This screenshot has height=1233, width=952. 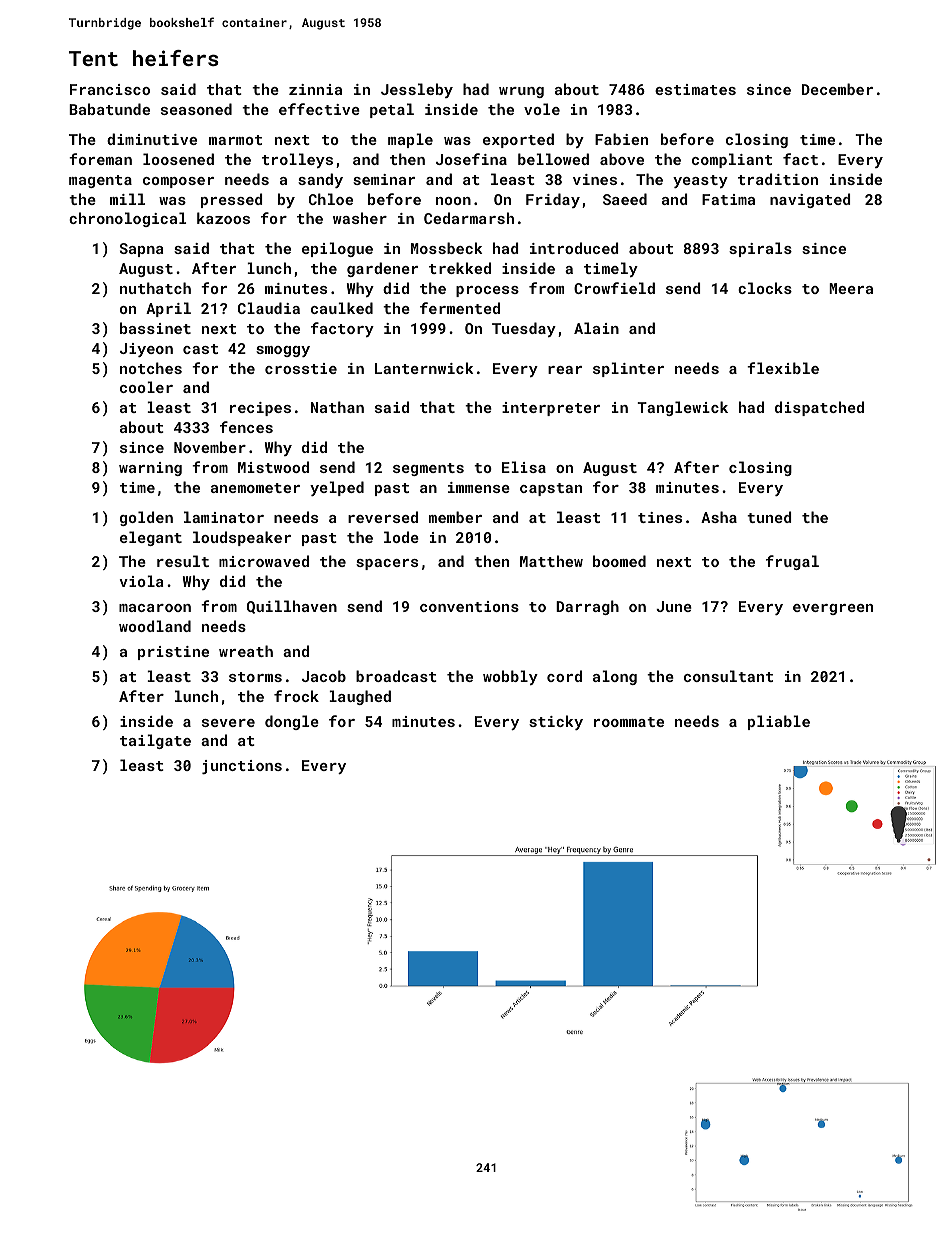 What do you see at coordinates (700, 181) in the screenshot?
I see `yeasty` at bounding box center [700, 181].
